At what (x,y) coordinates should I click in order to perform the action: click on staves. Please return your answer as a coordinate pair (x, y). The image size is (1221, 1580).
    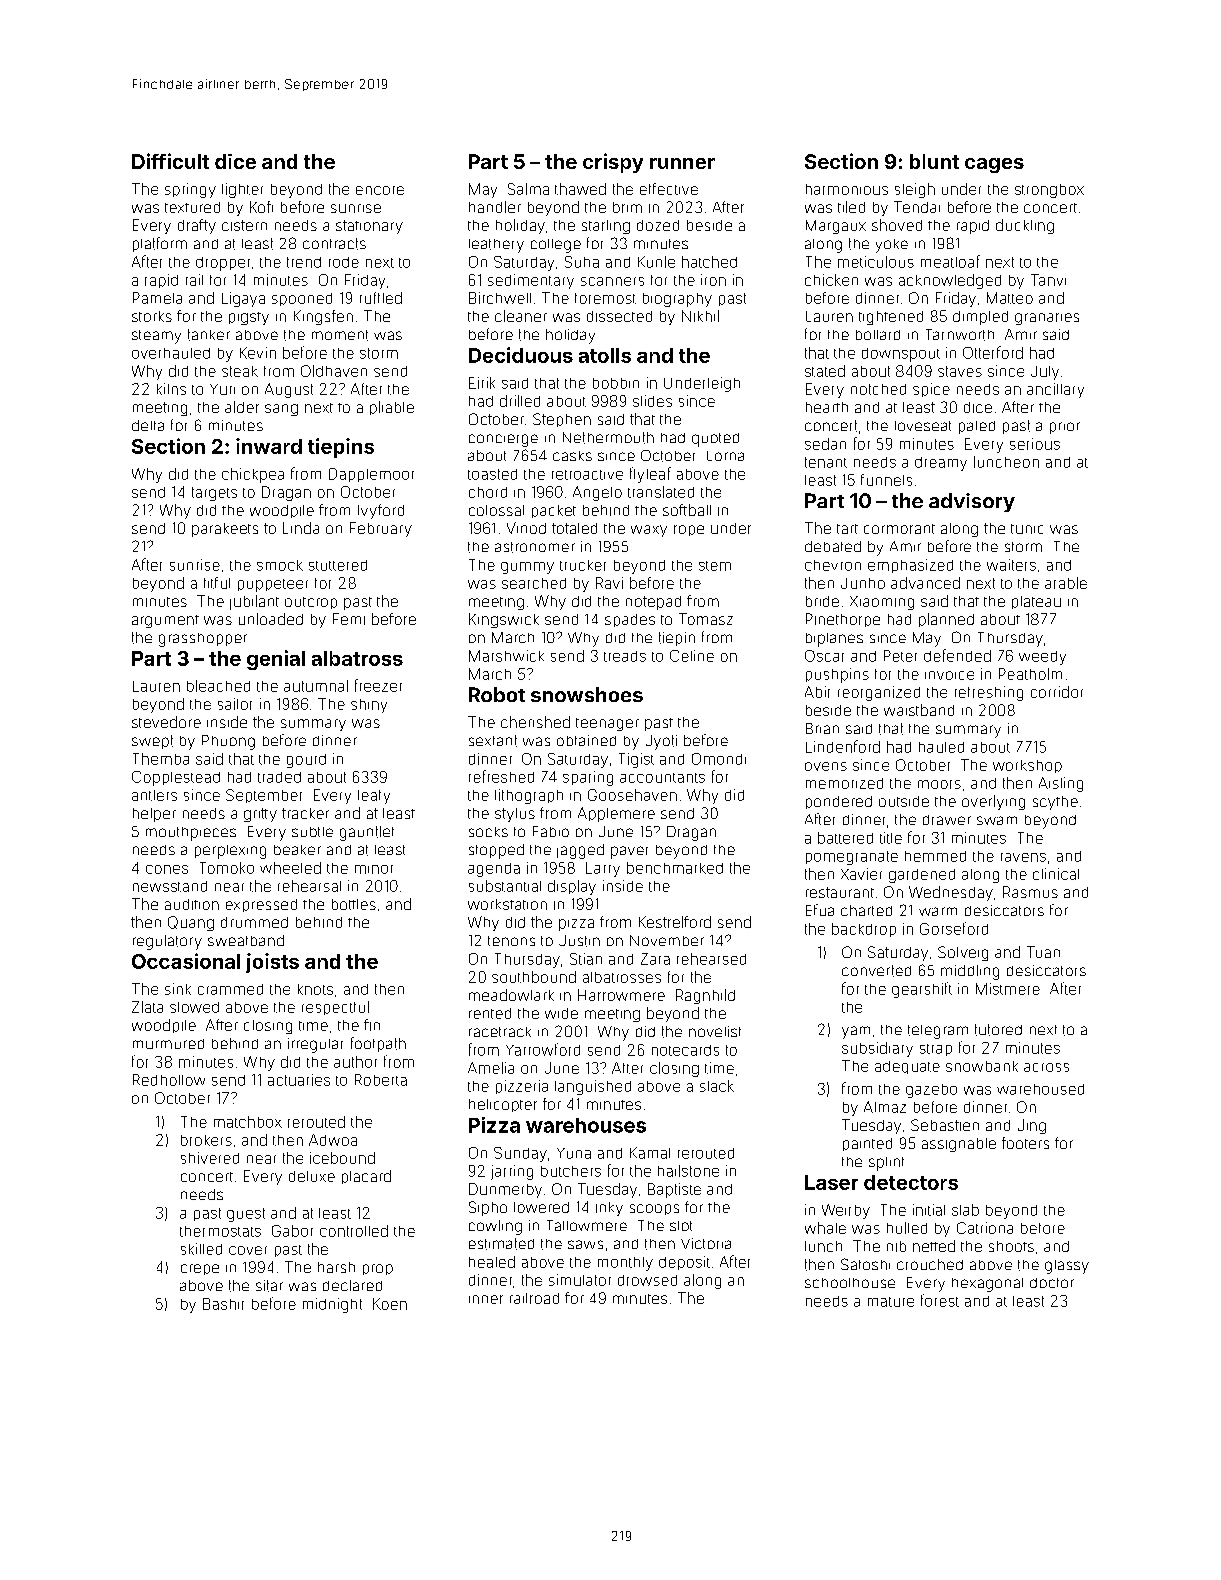
    Looking at the image, I should click on (960, 371).
